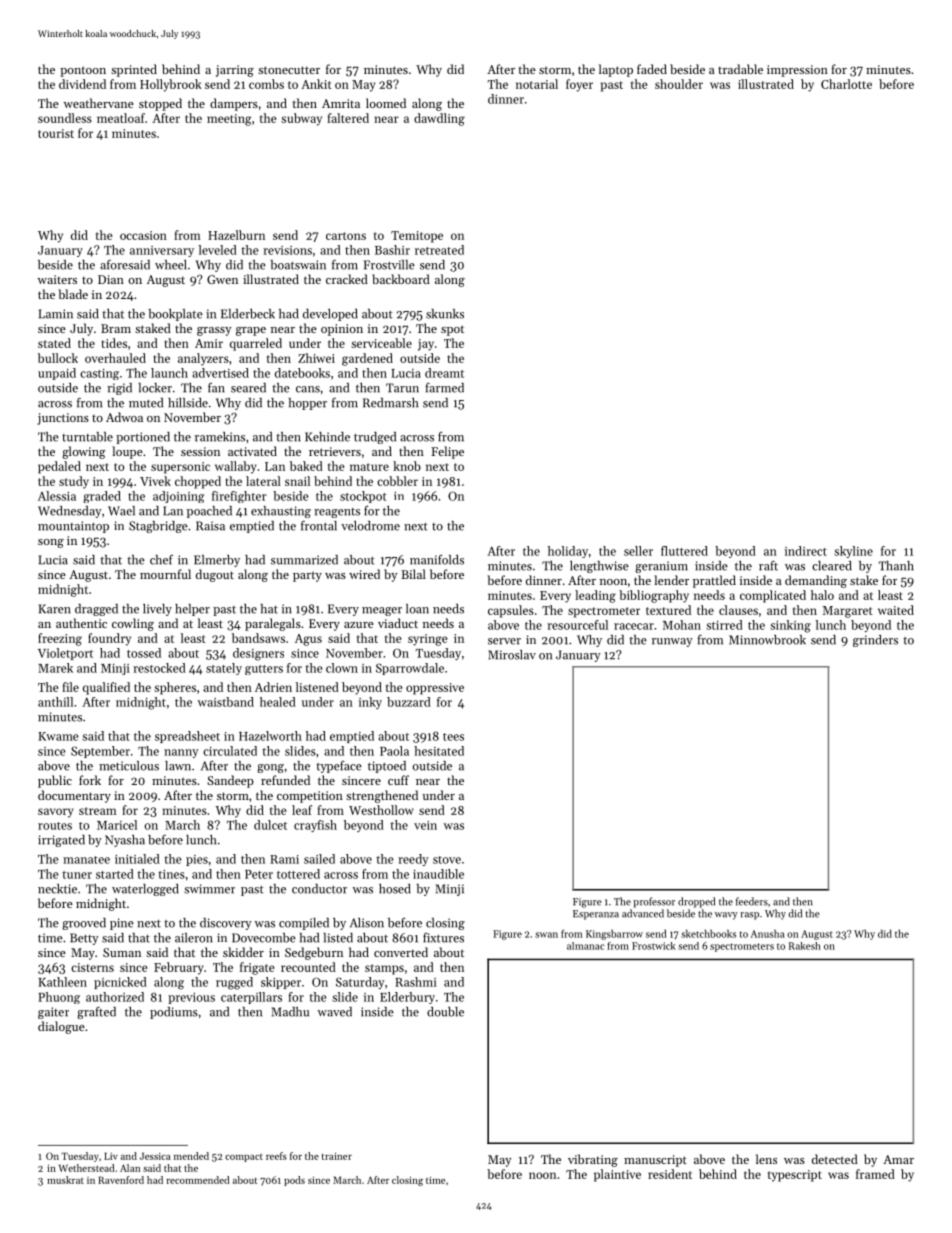 The image size is (952, 1233). Describe the element at coordinates (390, 403) in the screenshot. I see `Redmarsh` at that location.
